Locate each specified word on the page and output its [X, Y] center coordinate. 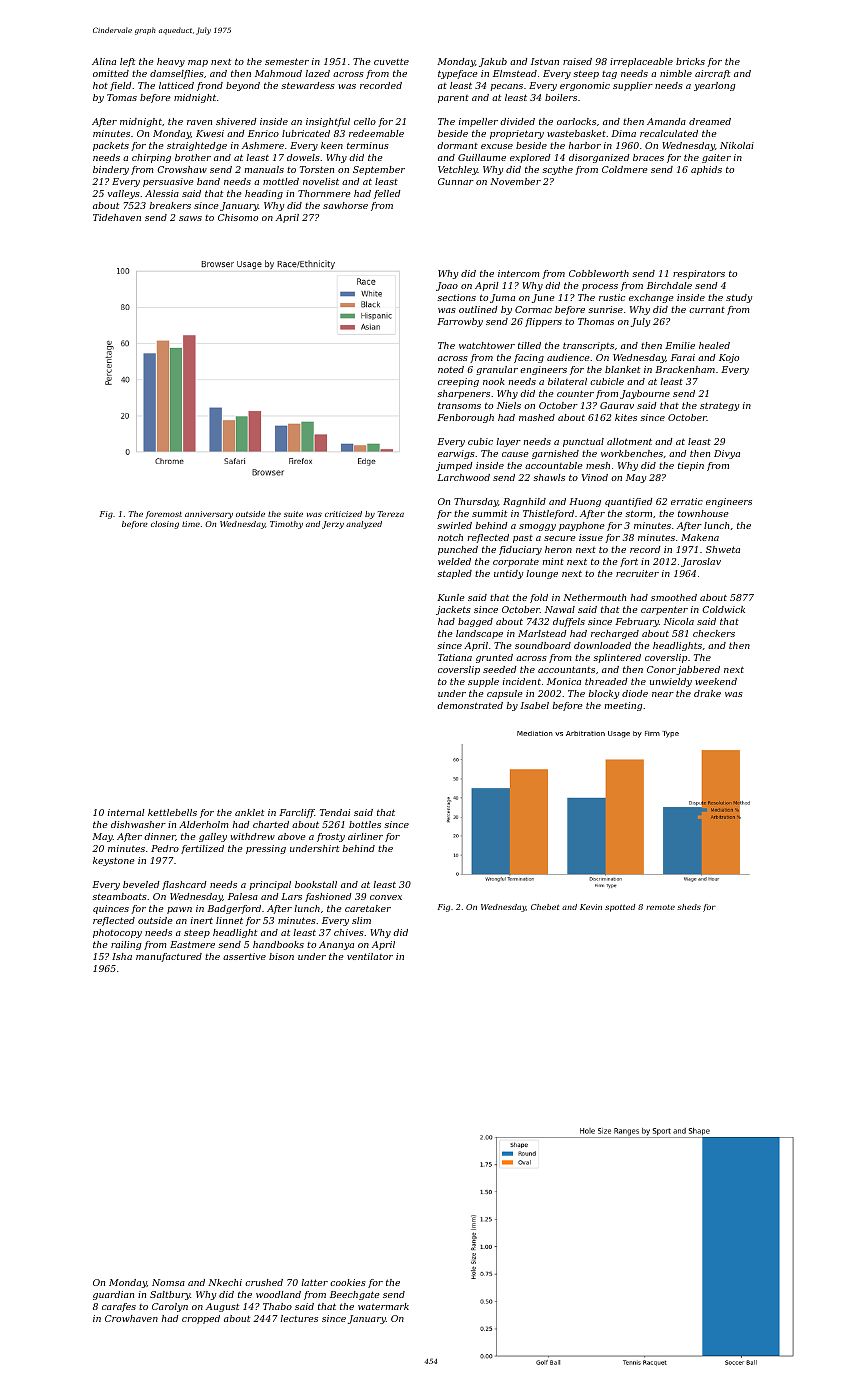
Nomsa [168, 1282]
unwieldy [671, 682]
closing [165, 525]
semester [287, 61]
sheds [689, 907]
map [198, 63]
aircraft [712, 74]
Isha [122, 956]
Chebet [545, 907]
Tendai [335, 812]
